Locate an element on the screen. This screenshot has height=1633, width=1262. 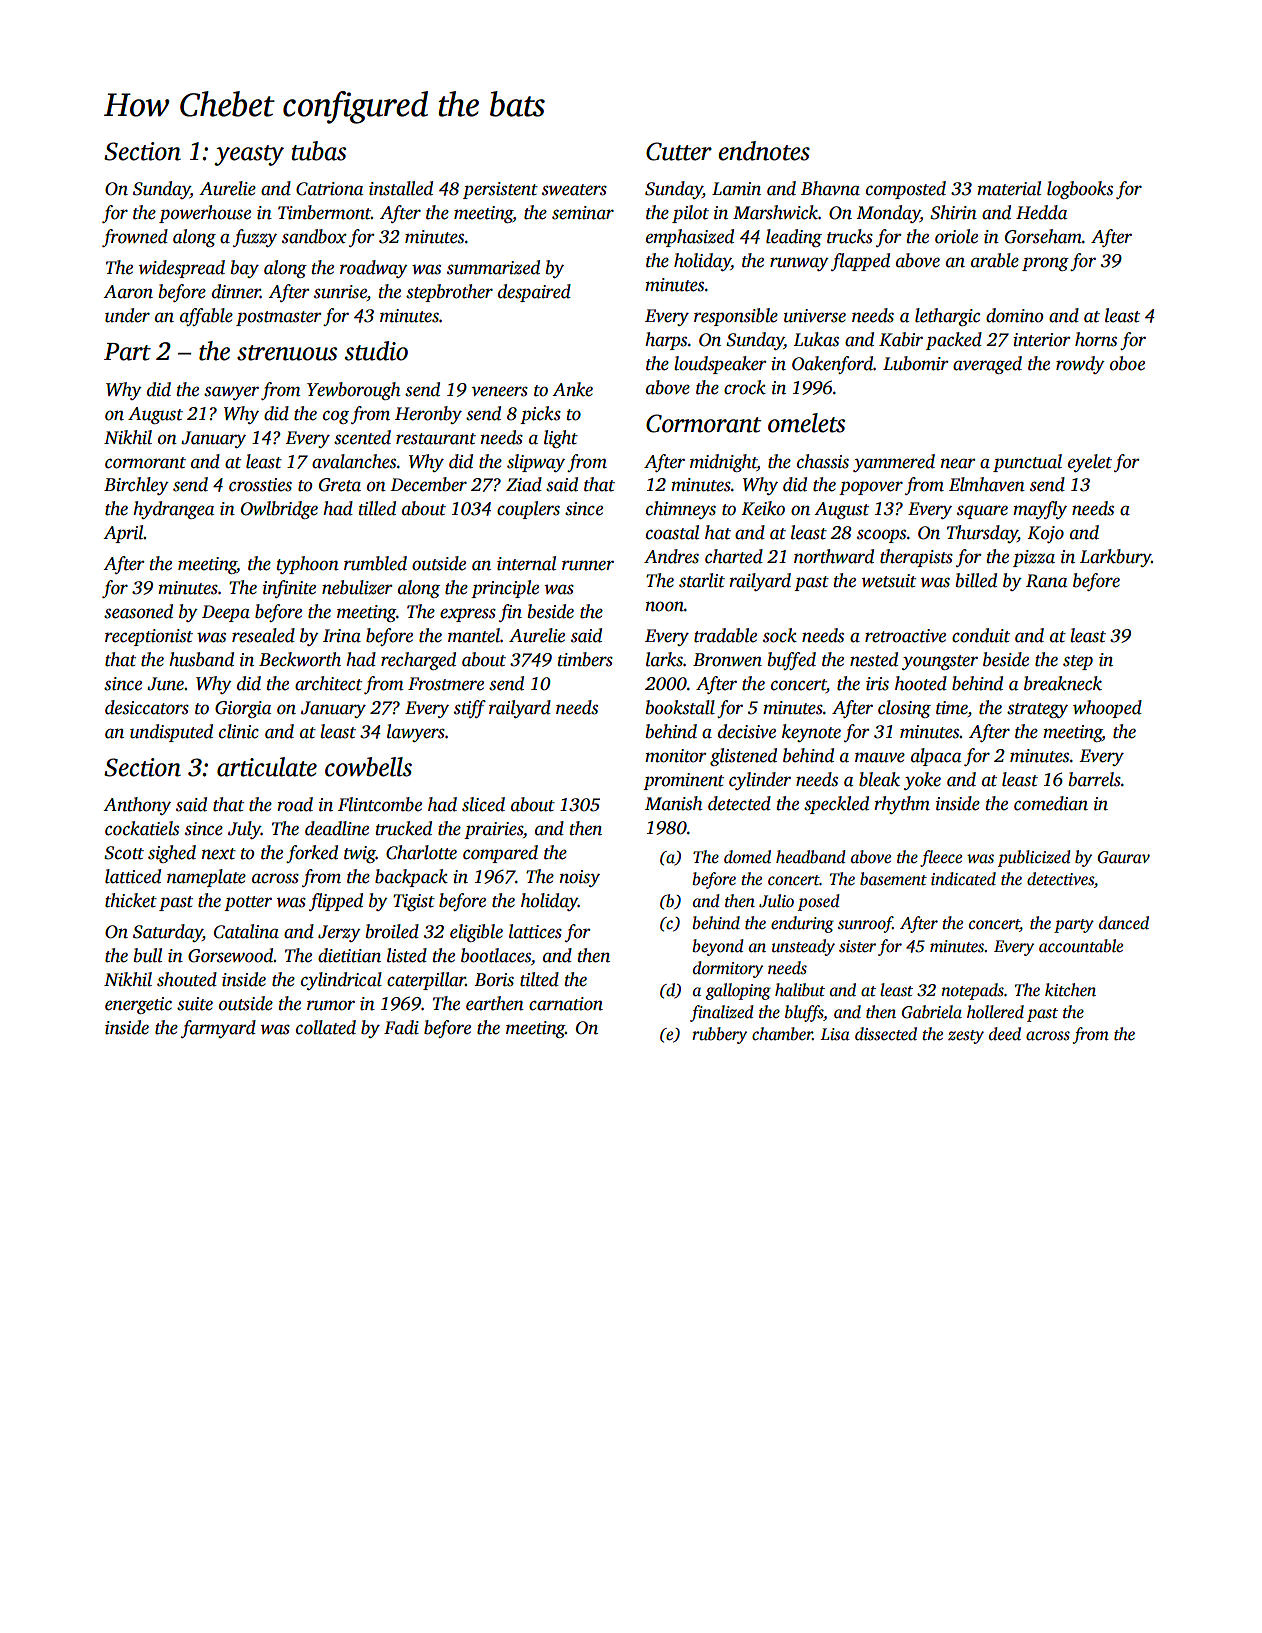
Cutter is located at coordinates (679, 151).
